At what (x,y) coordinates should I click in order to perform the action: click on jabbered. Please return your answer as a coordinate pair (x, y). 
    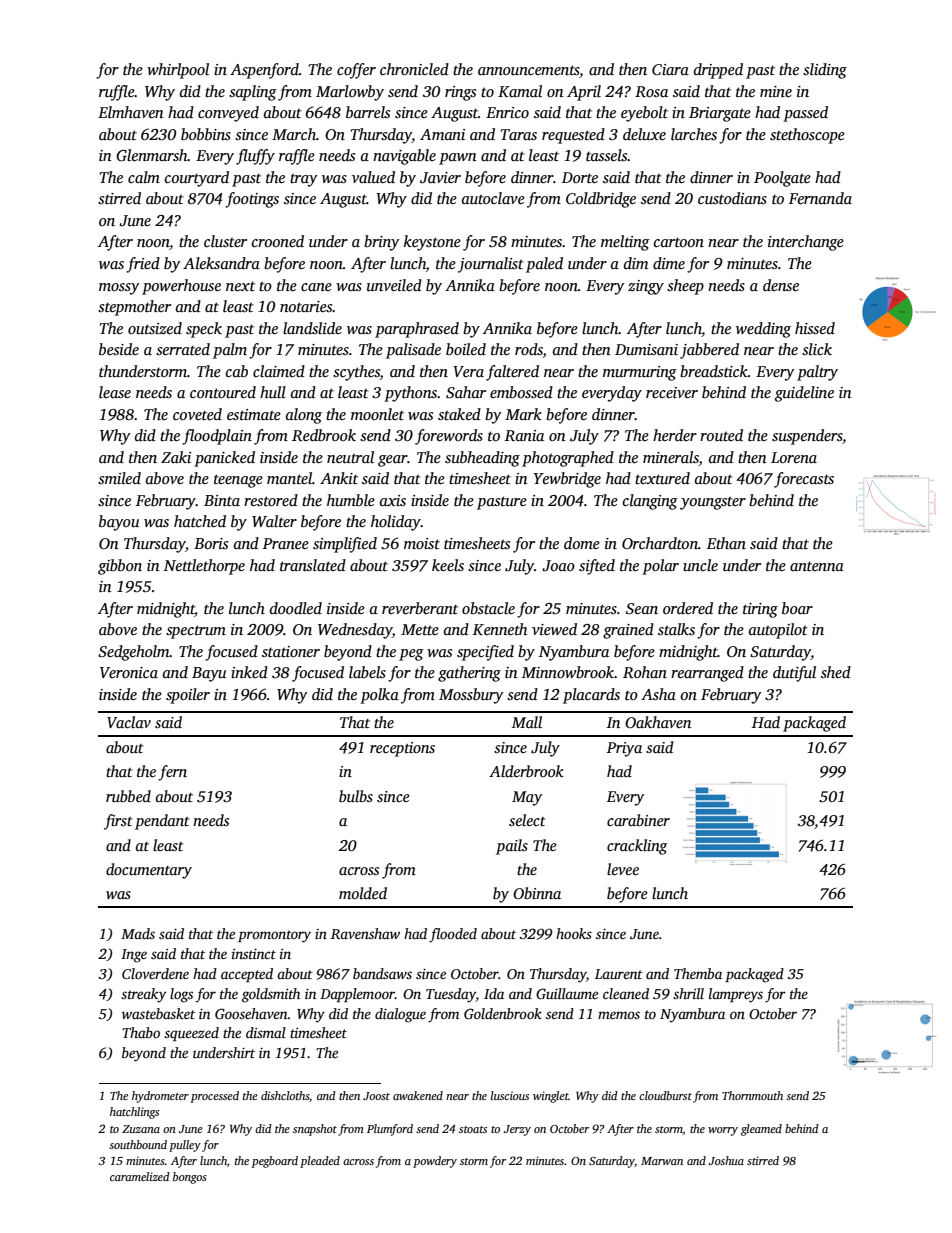
    Looking at the image, I should click on (709, 351).
